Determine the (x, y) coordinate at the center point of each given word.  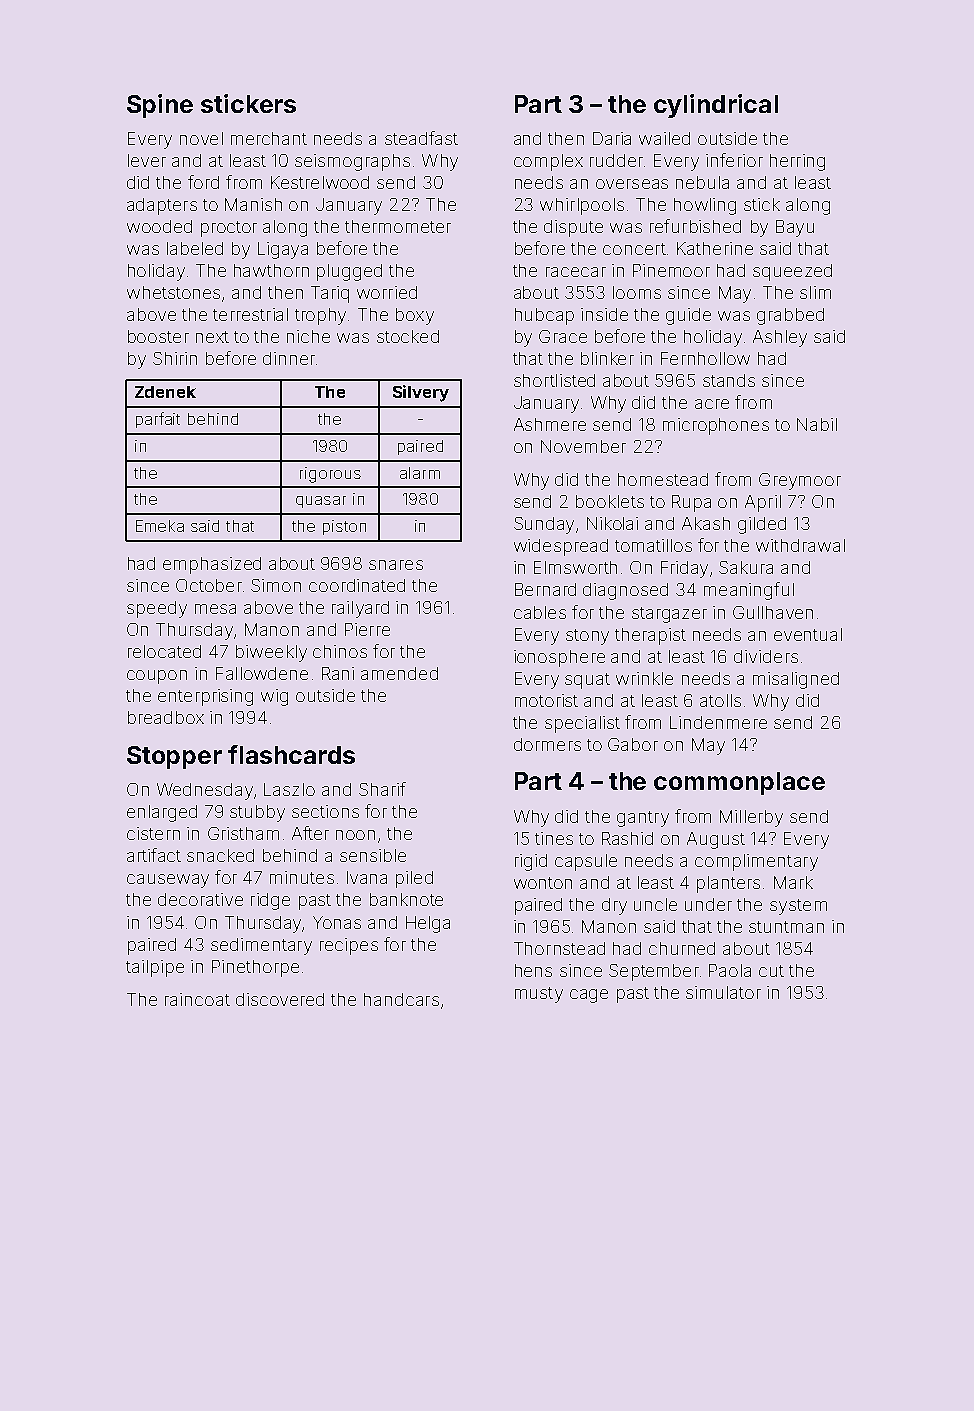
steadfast (421, 138)
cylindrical (716, 106)
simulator (723, 992)
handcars (401, 999)
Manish (253, 204)
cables (540, 612)
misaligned (796, 680)
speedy (157, 609)
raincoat (197, 999)
